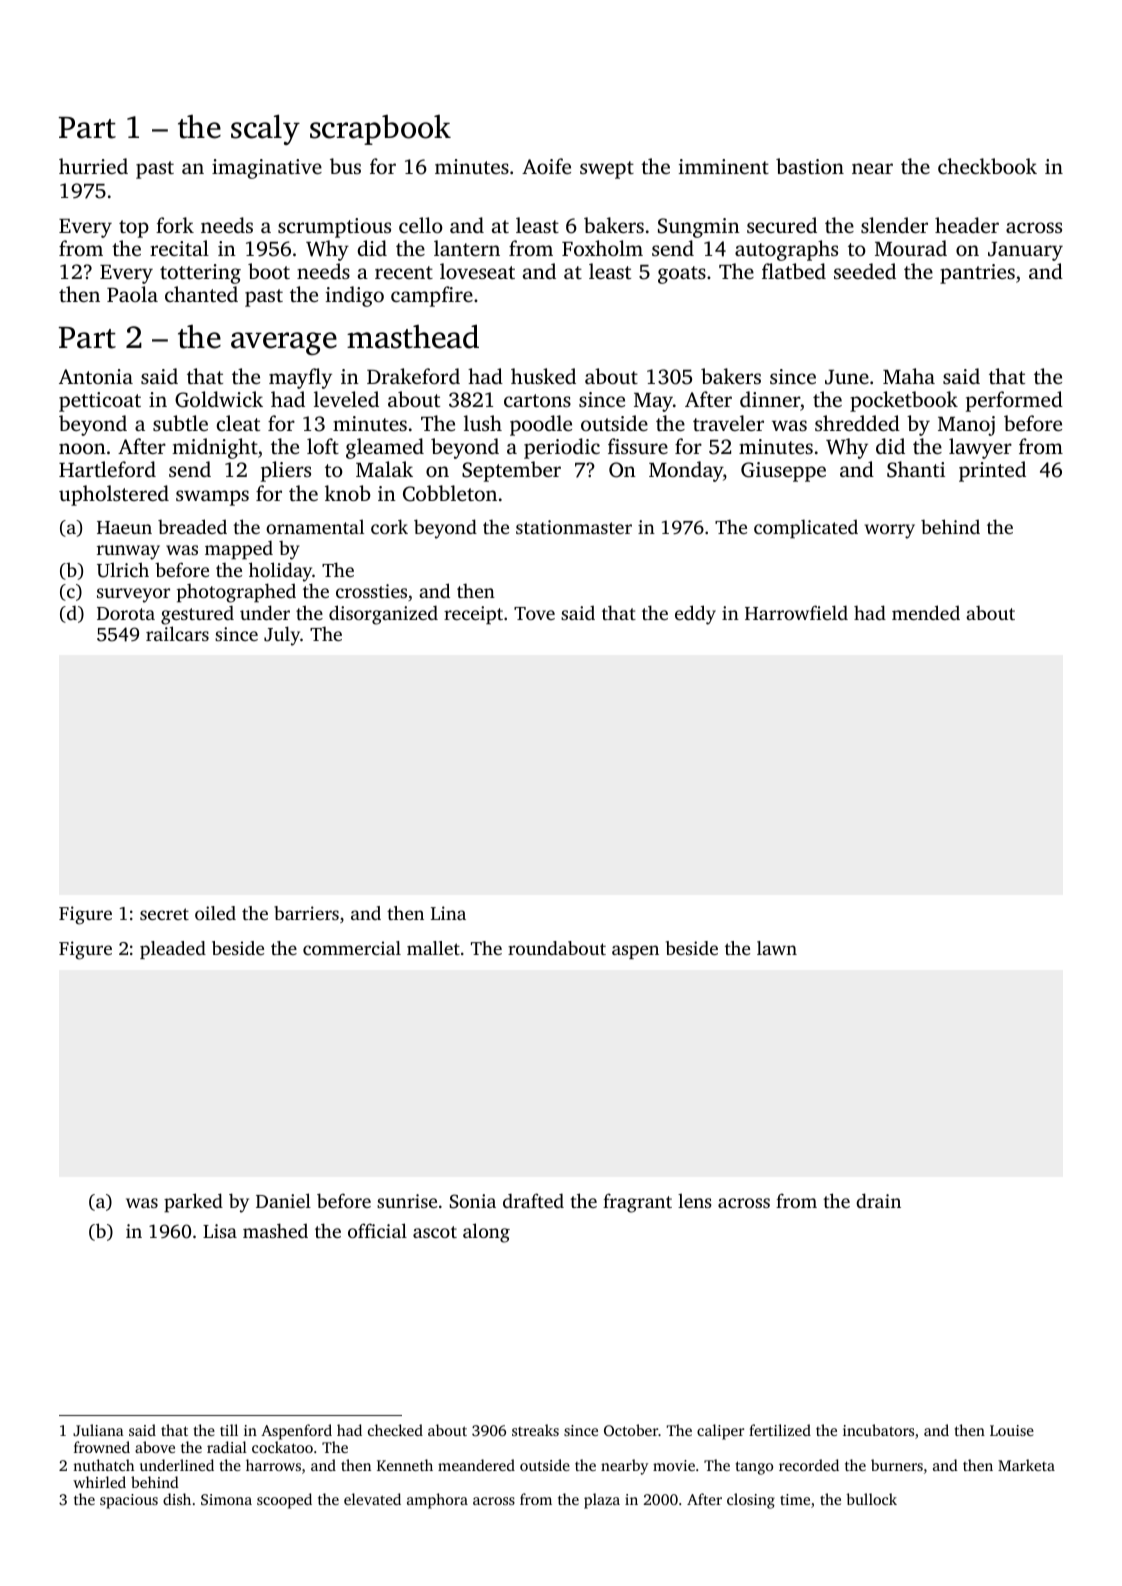  I want to click on drain, so click(878, 1200).
